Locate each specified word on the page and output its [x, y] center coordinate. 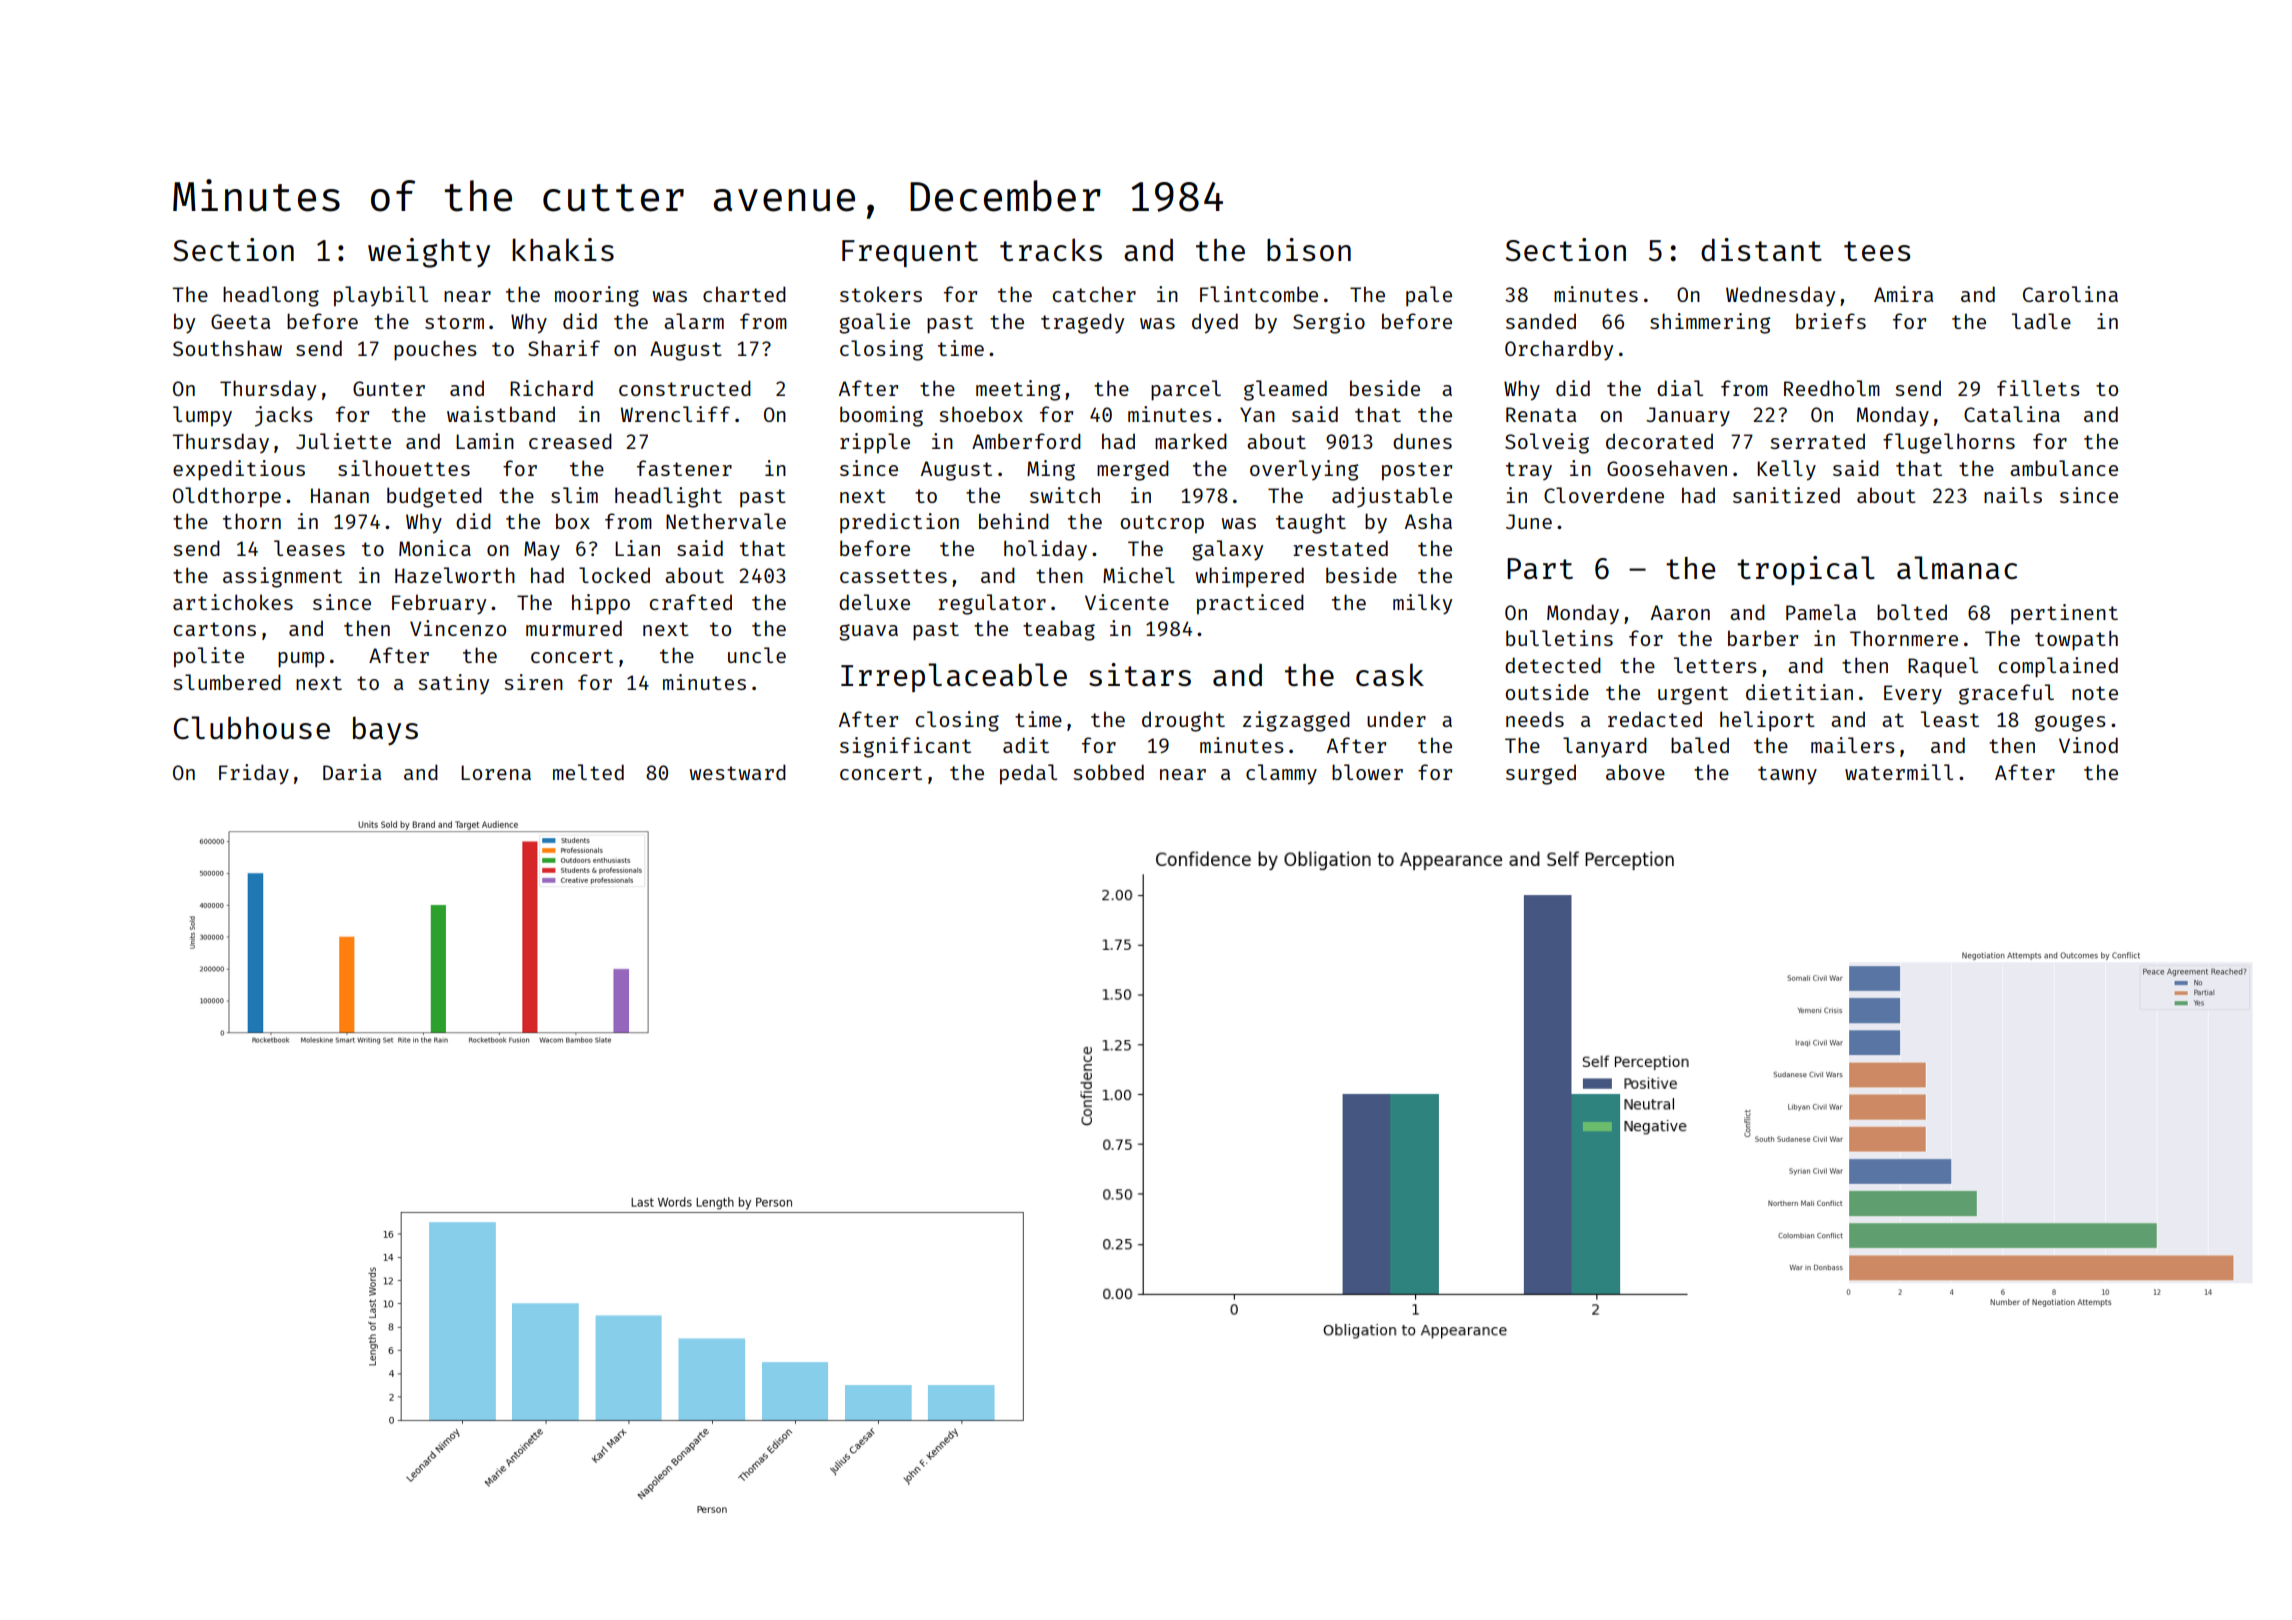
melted [588, 772]
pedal [1028, 774]
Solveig [1547, 443]
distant [1761, 249]
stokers [881, 294]
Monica [435, 548]
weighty [429, 253]
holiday [1045, 550]
